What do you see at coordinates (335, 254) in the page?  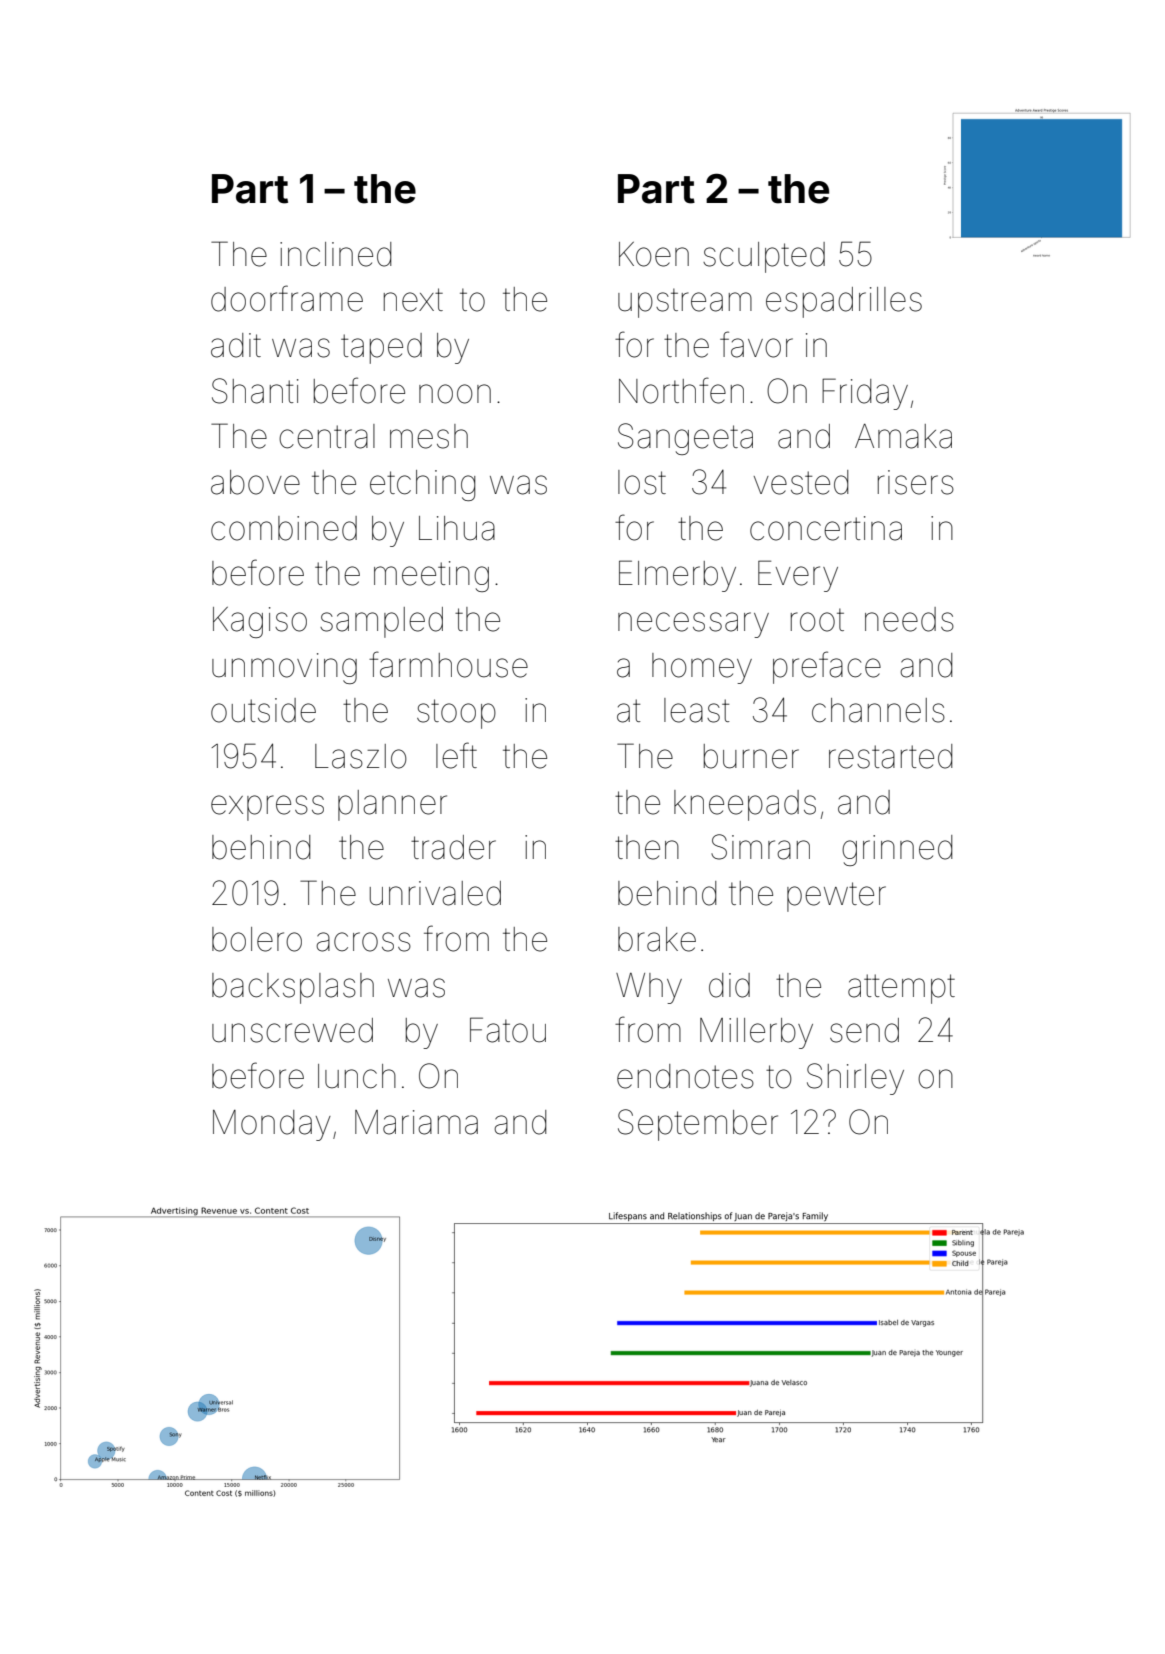 I see `inclined` at bounding box center [335, 254].
